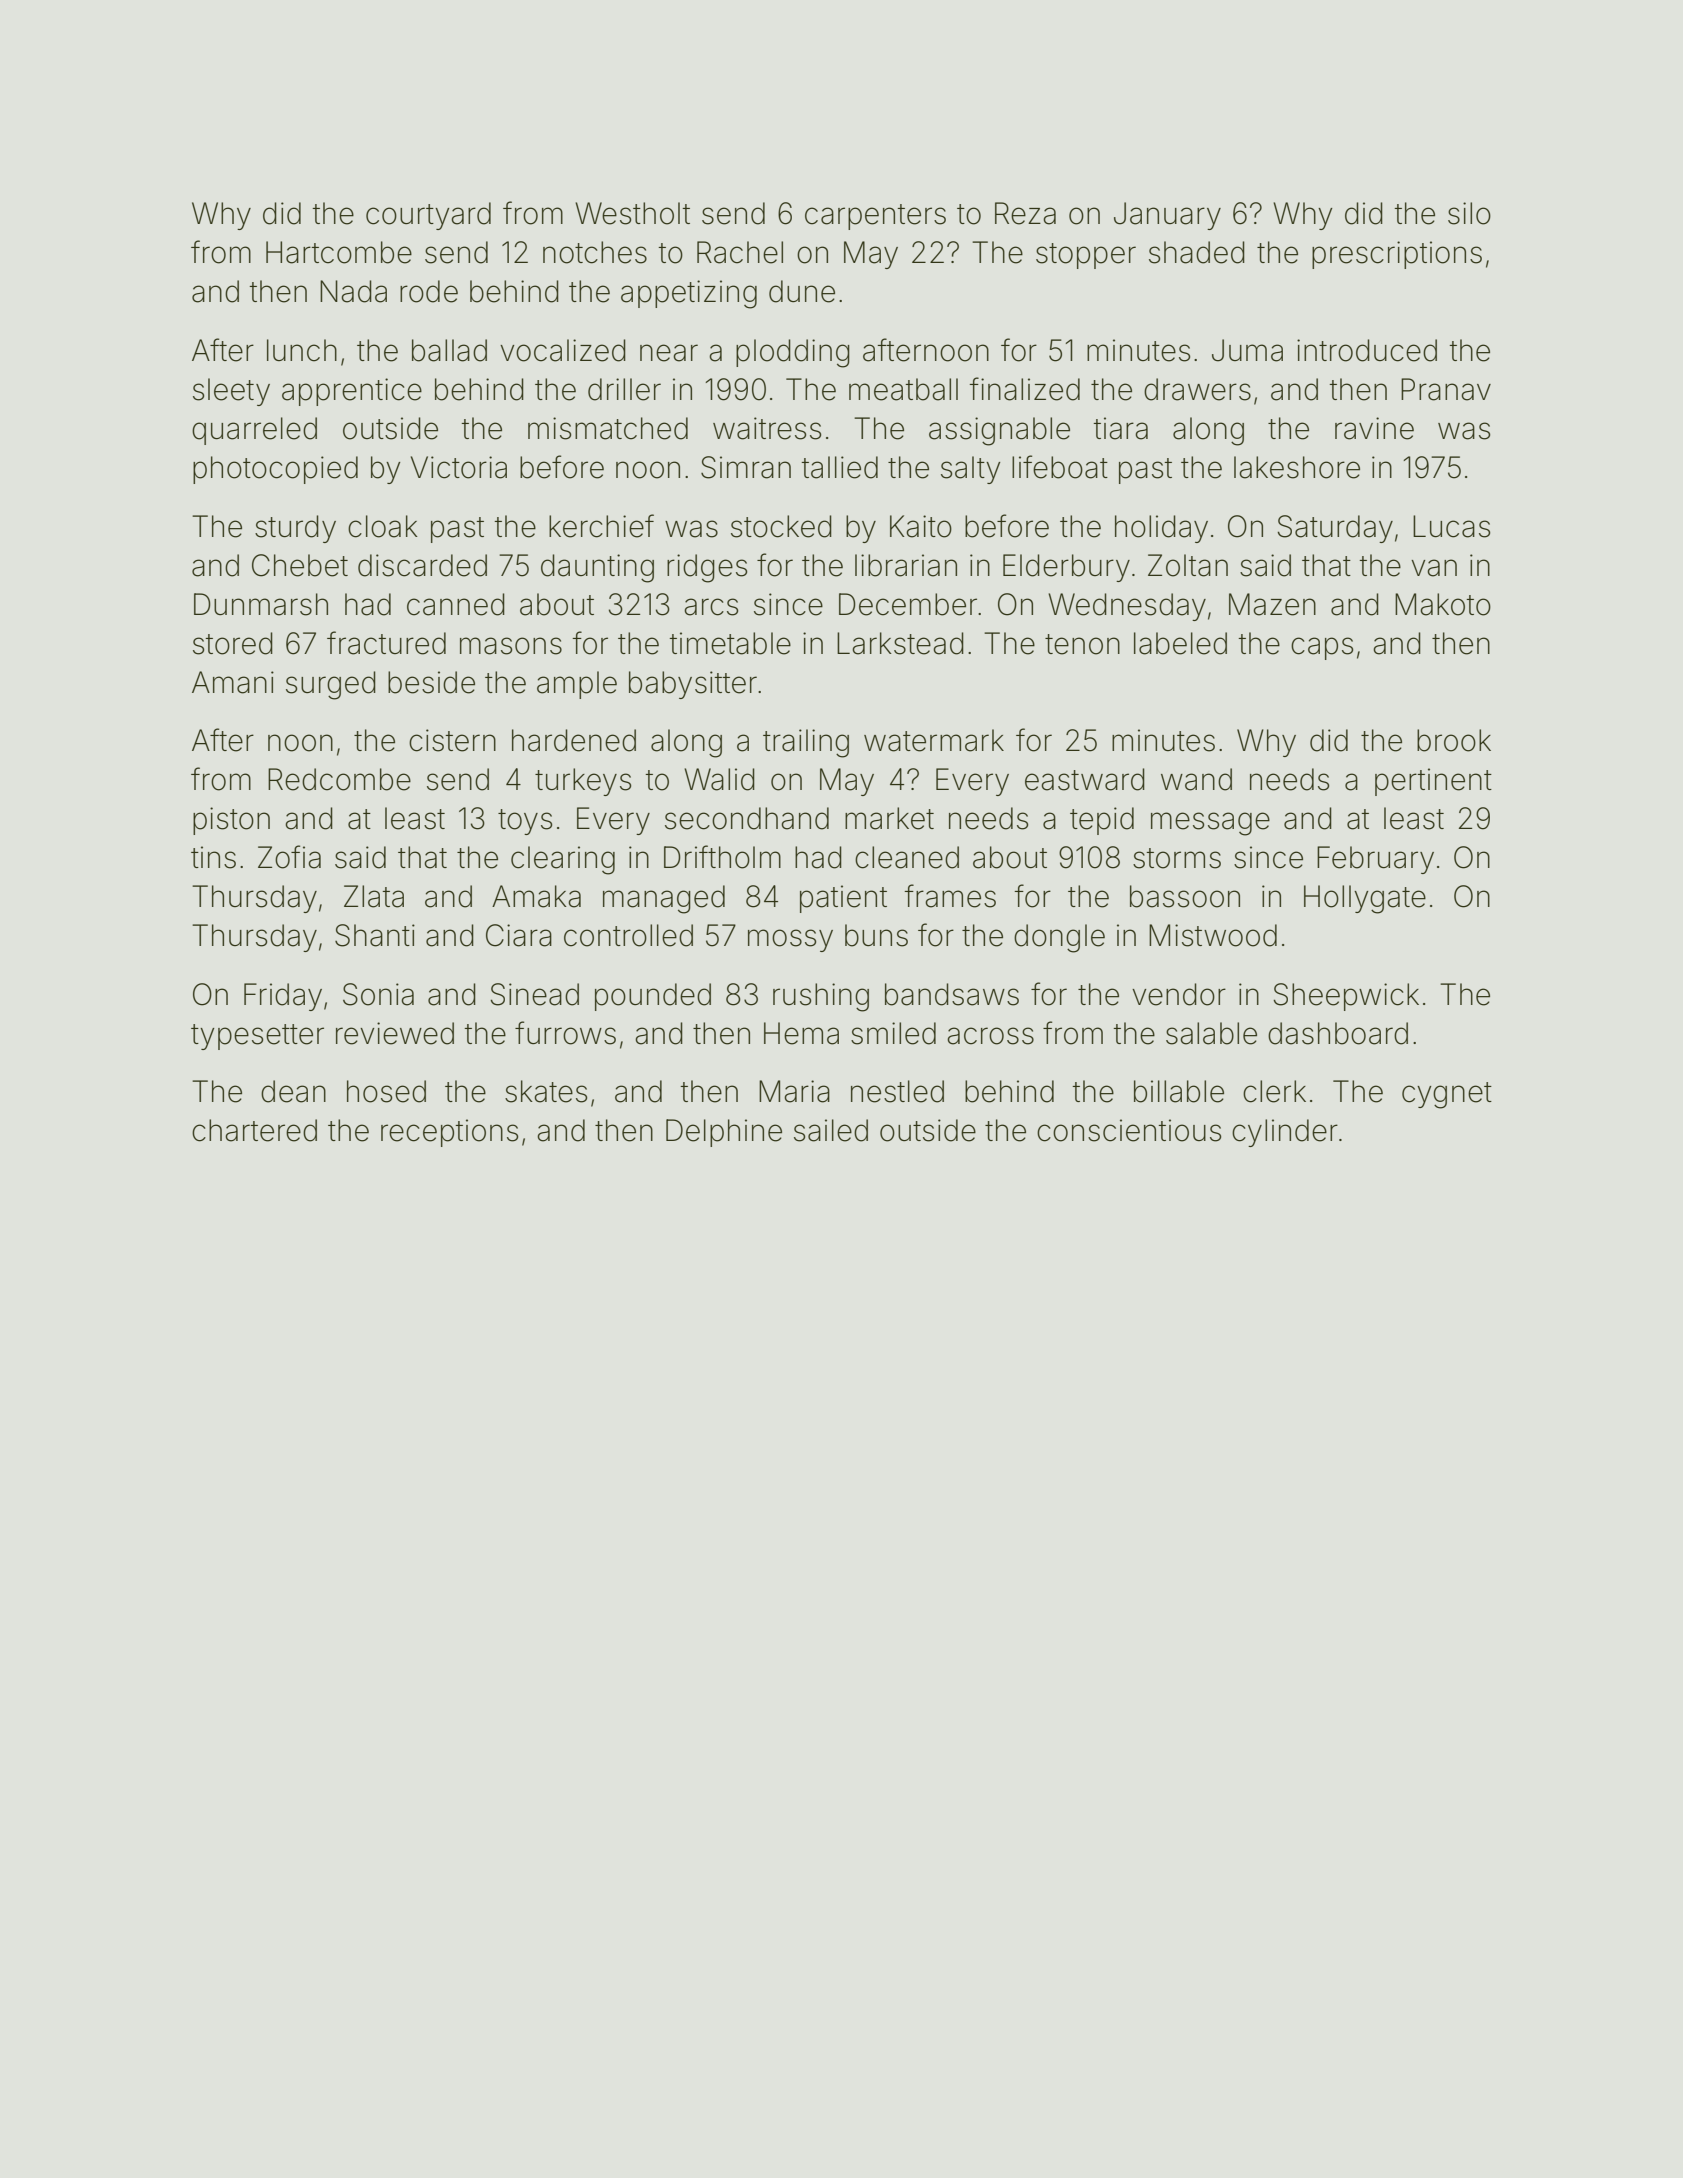 This screenshot has height=2178, width=1683. What do you see at coordinates (1086, 256) in the screenshot?
I see `stopper` at bounding box center [1086, 256].
